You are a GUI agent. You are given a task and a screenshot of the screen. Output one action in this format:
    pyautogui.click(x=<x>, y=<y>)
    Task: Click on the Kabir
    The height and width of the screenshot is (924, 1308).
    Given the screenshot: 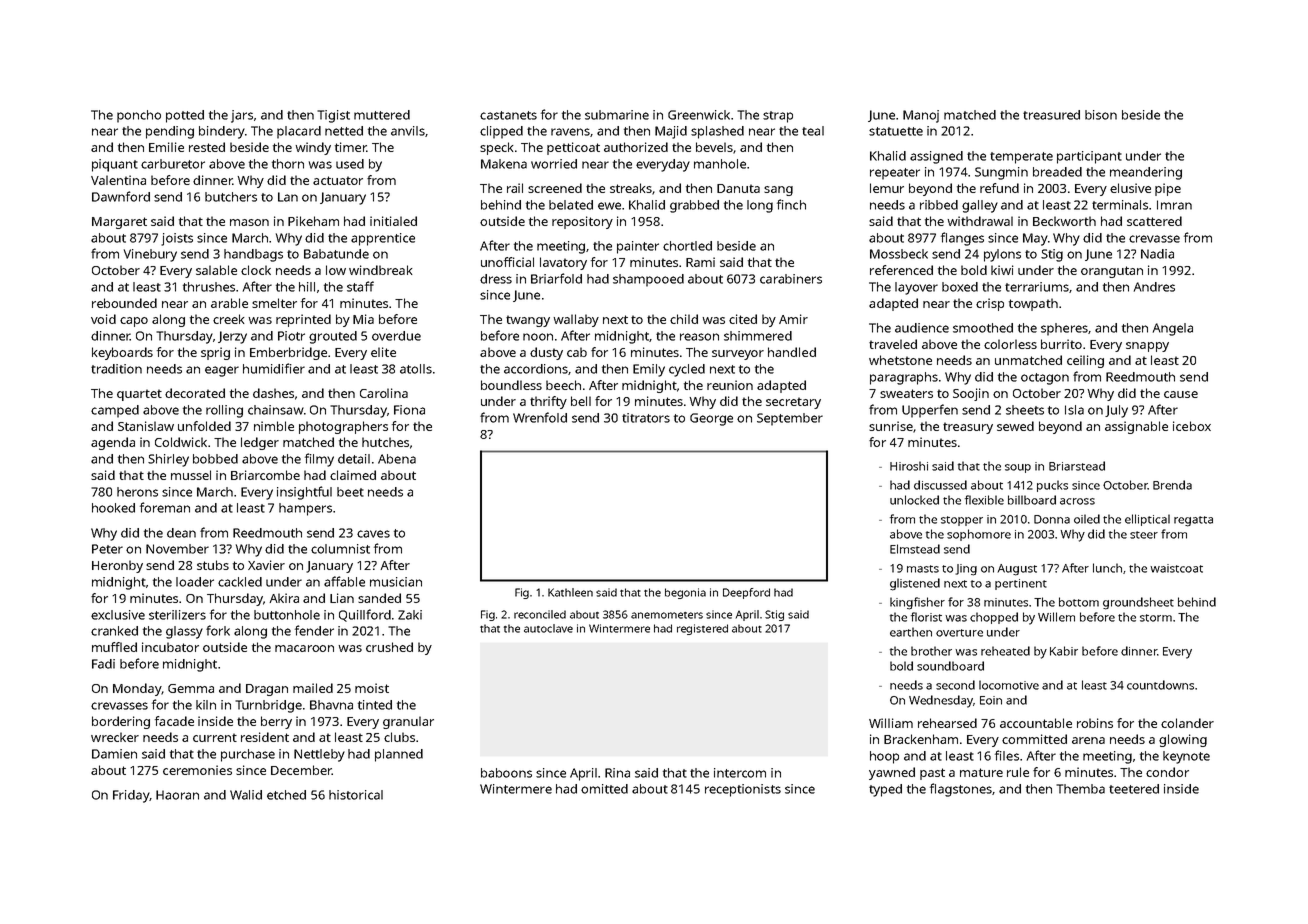 What is the action you would take?
    pyautogui.click(x=1064, y=651)
